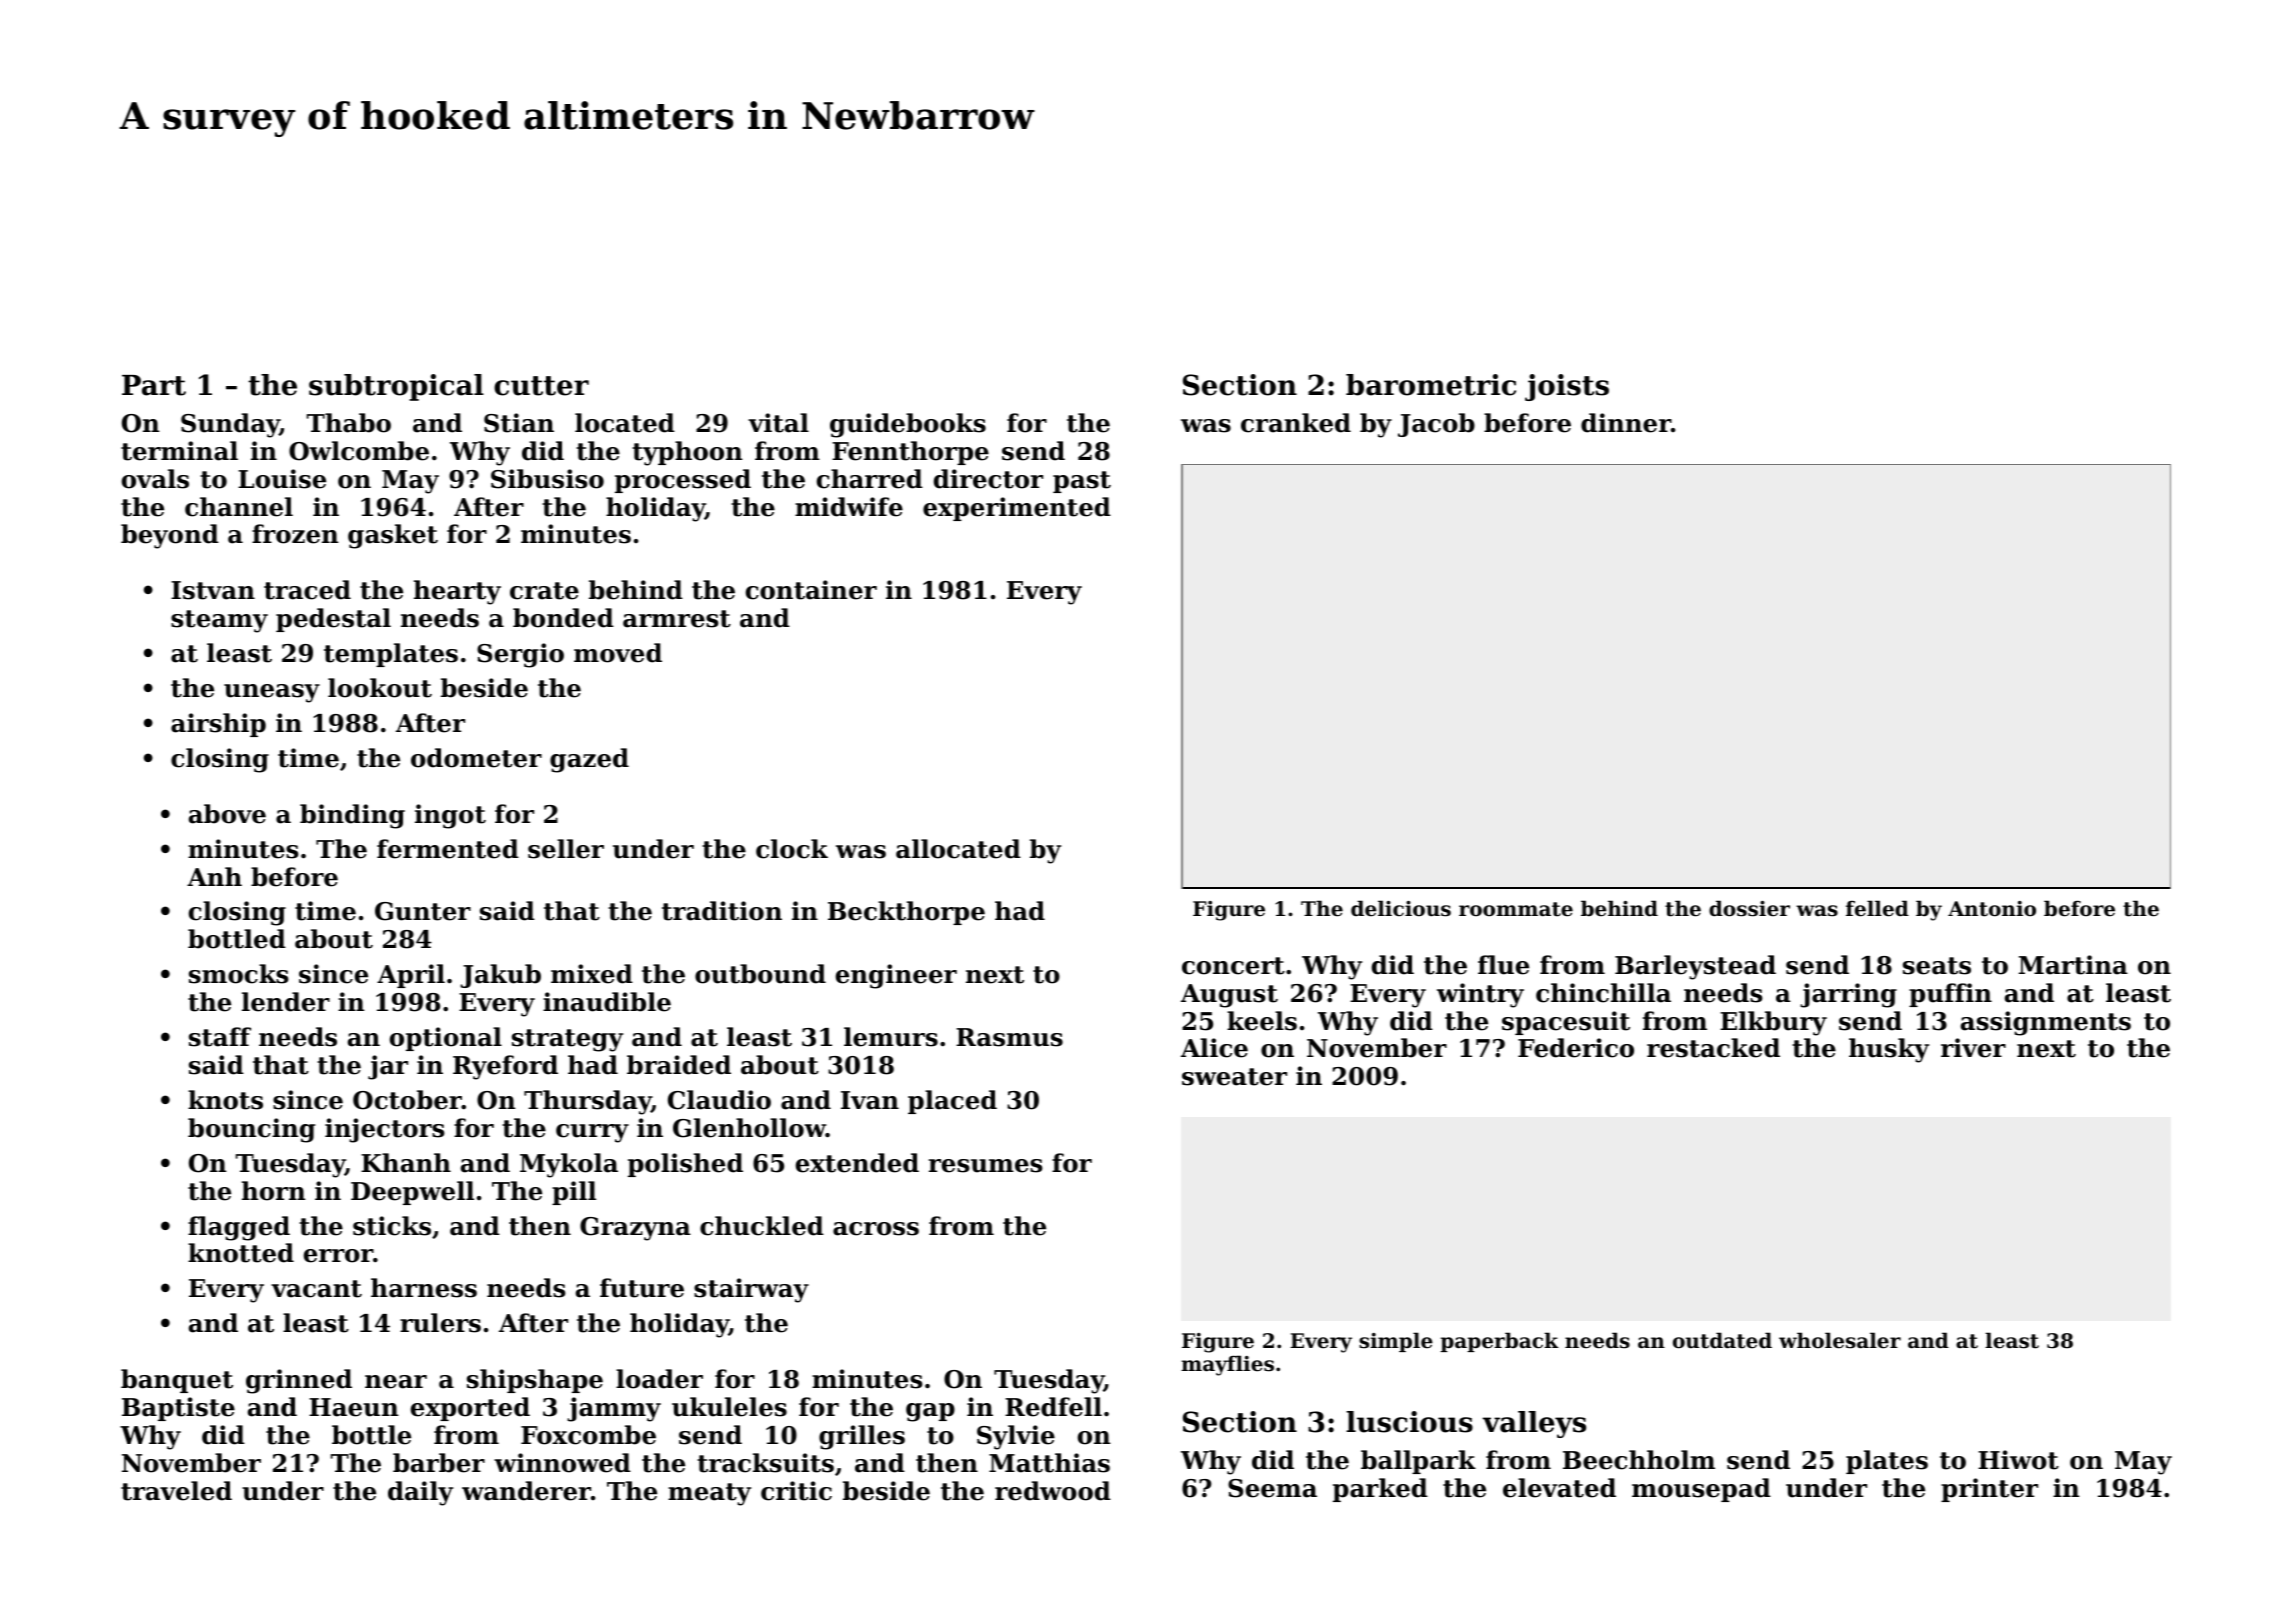 The width and height of the screenshot is (2292, 1620). Describe the element at coordinates (154, 385) in the screenshot. I see `Part` at that location.
